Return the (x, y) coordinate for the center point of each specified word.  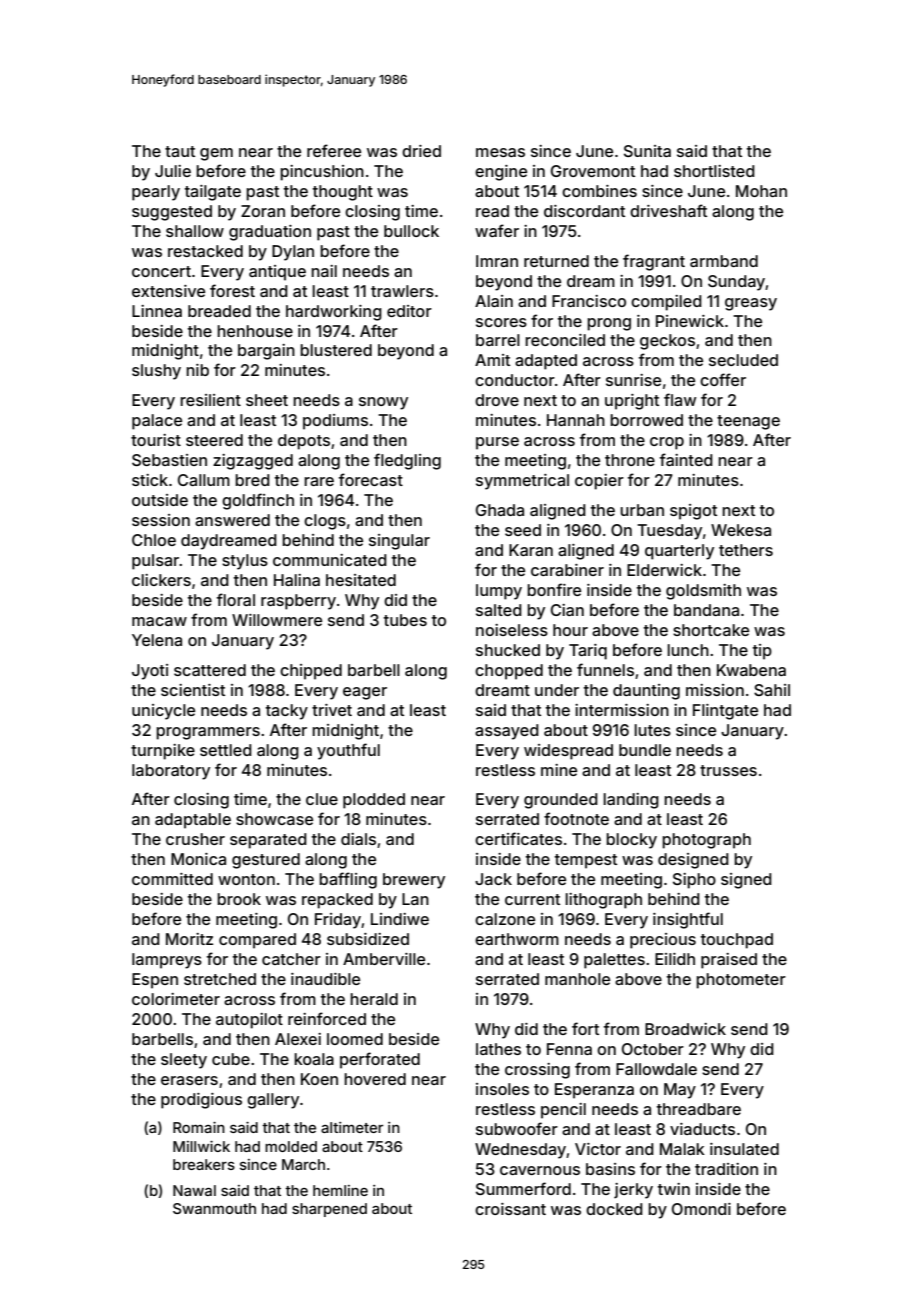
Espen (155, 981)
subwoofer (517, 1128)
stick (150, 480)
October (653, 1049)
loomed (355, 1039)
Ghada (500, 510)
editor (409, 311)
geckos (667, 342)
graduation (270, 233)
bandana (706, 610)
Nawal (194, 1190)
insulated (744, 1149)
